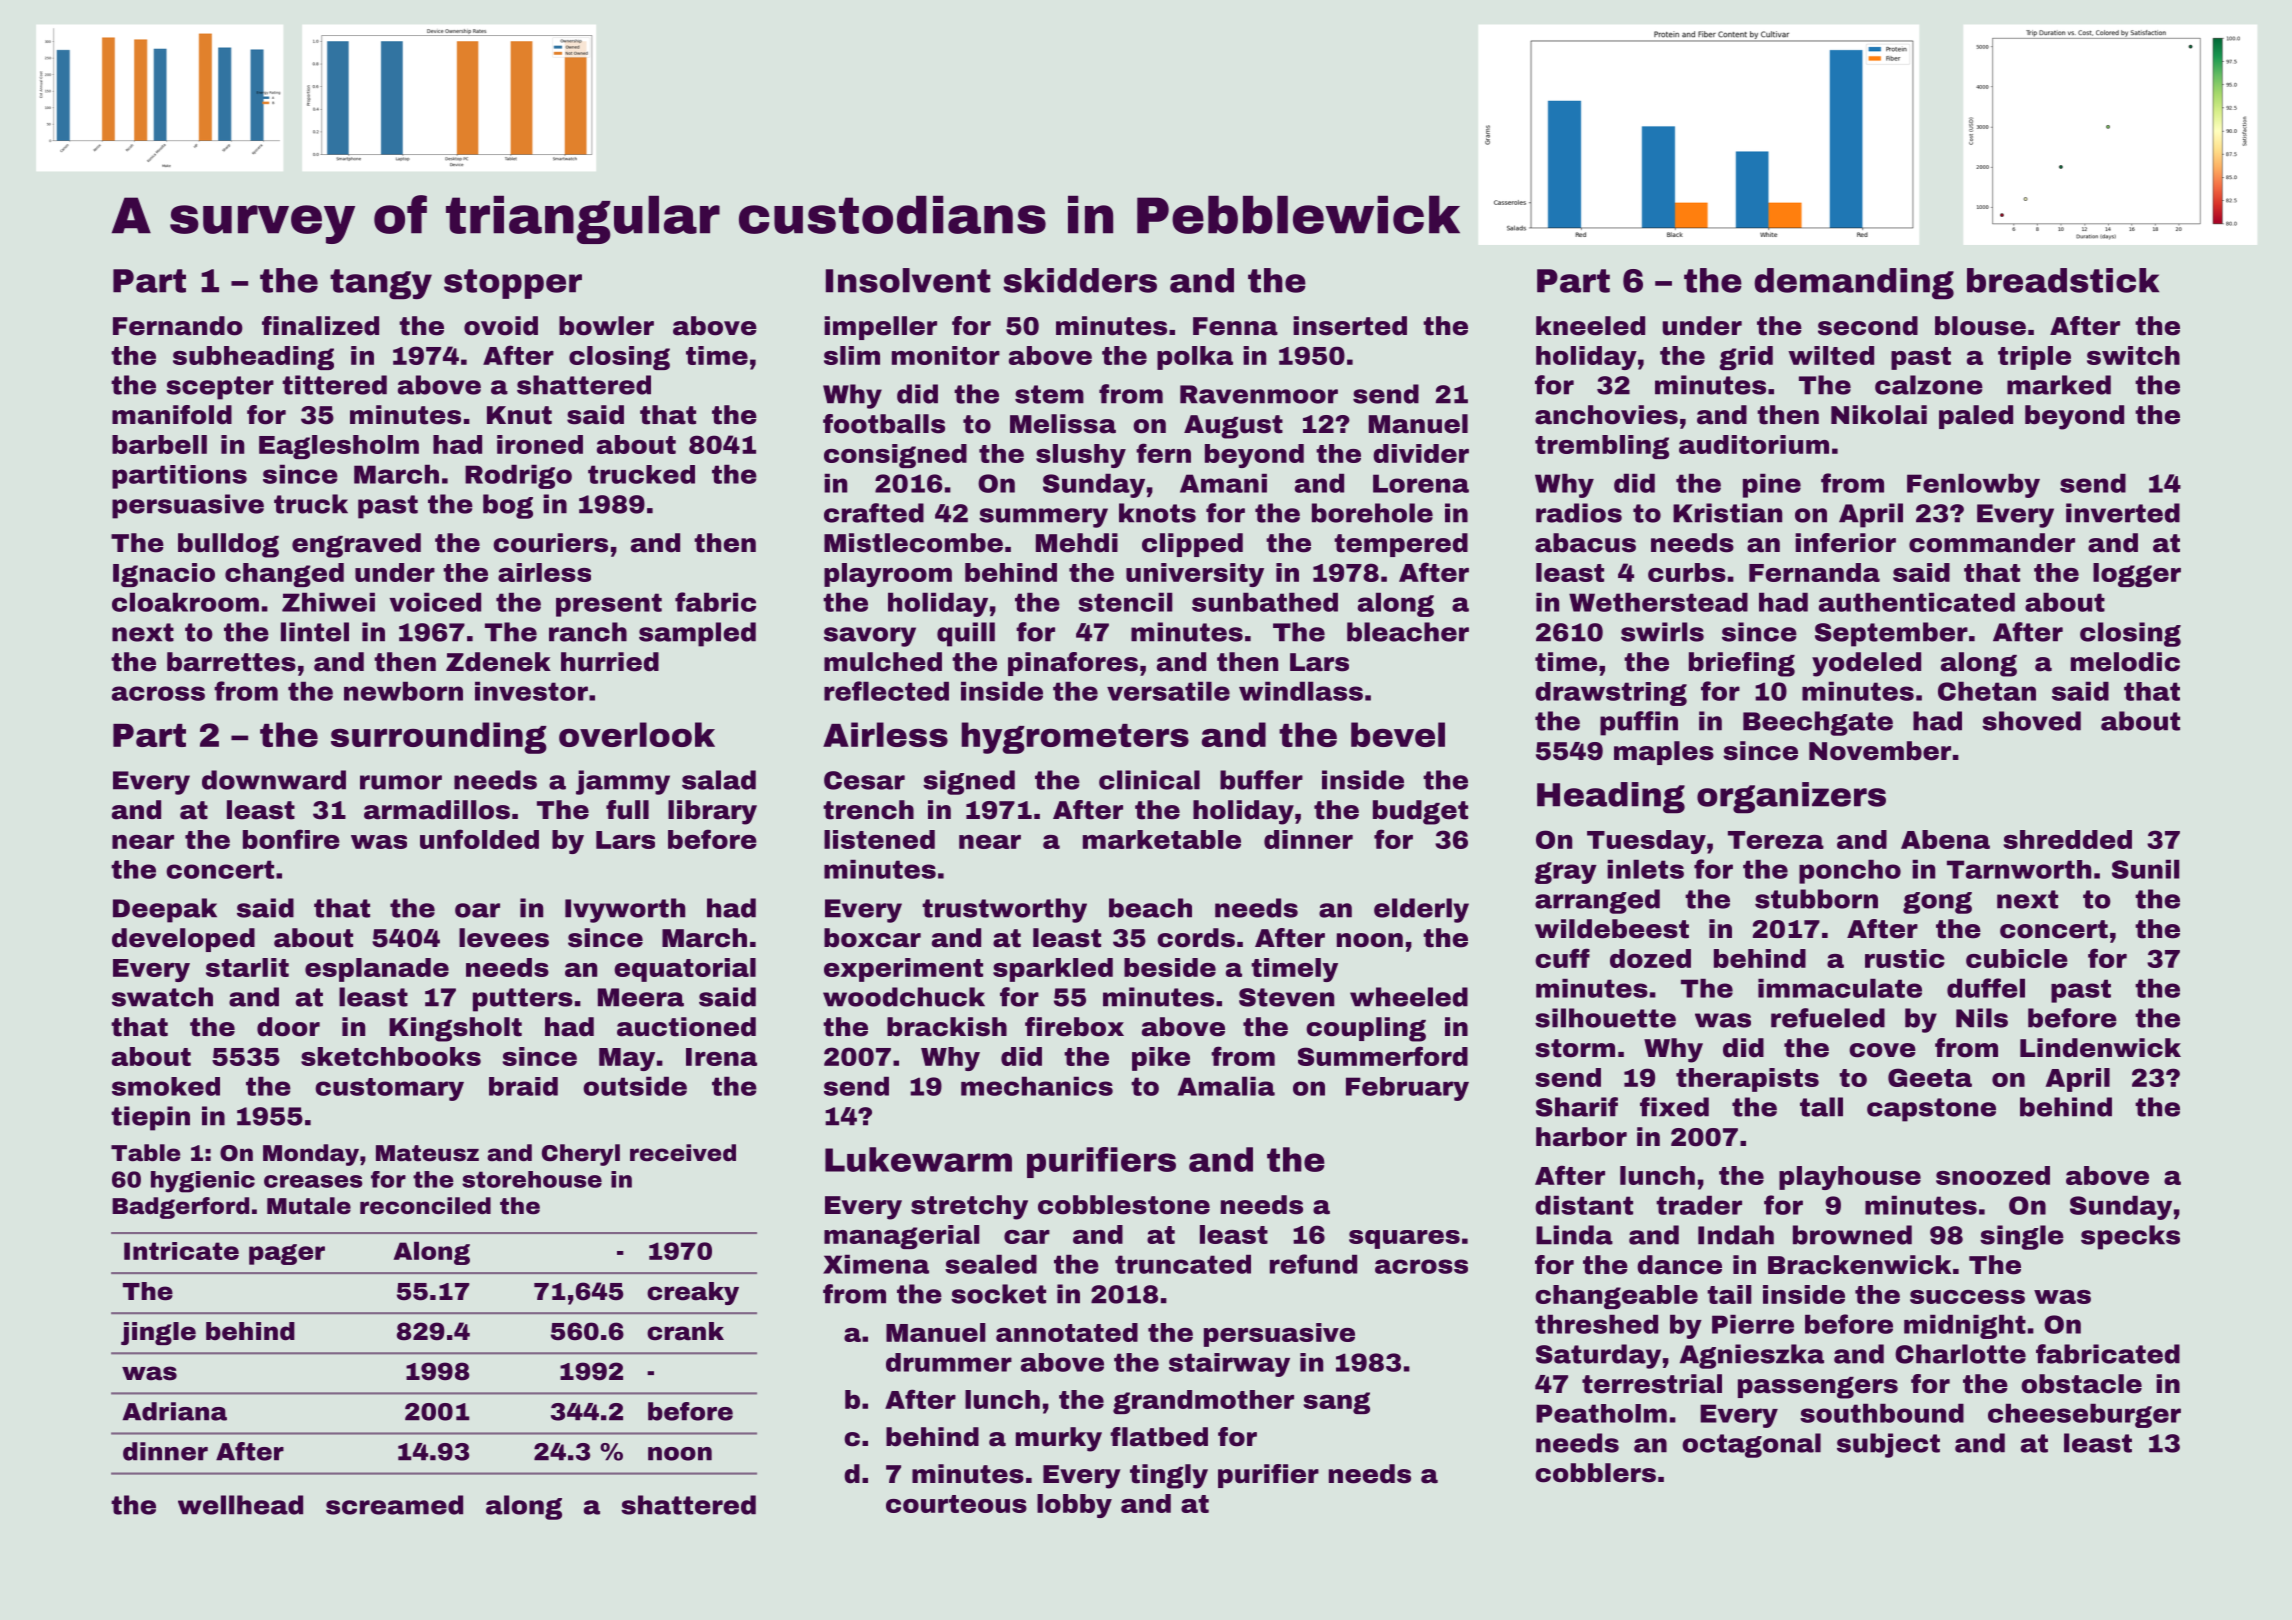 This screenshot has height=1620, width=2292. I want to click on kneeled, so click(1590, 326).
